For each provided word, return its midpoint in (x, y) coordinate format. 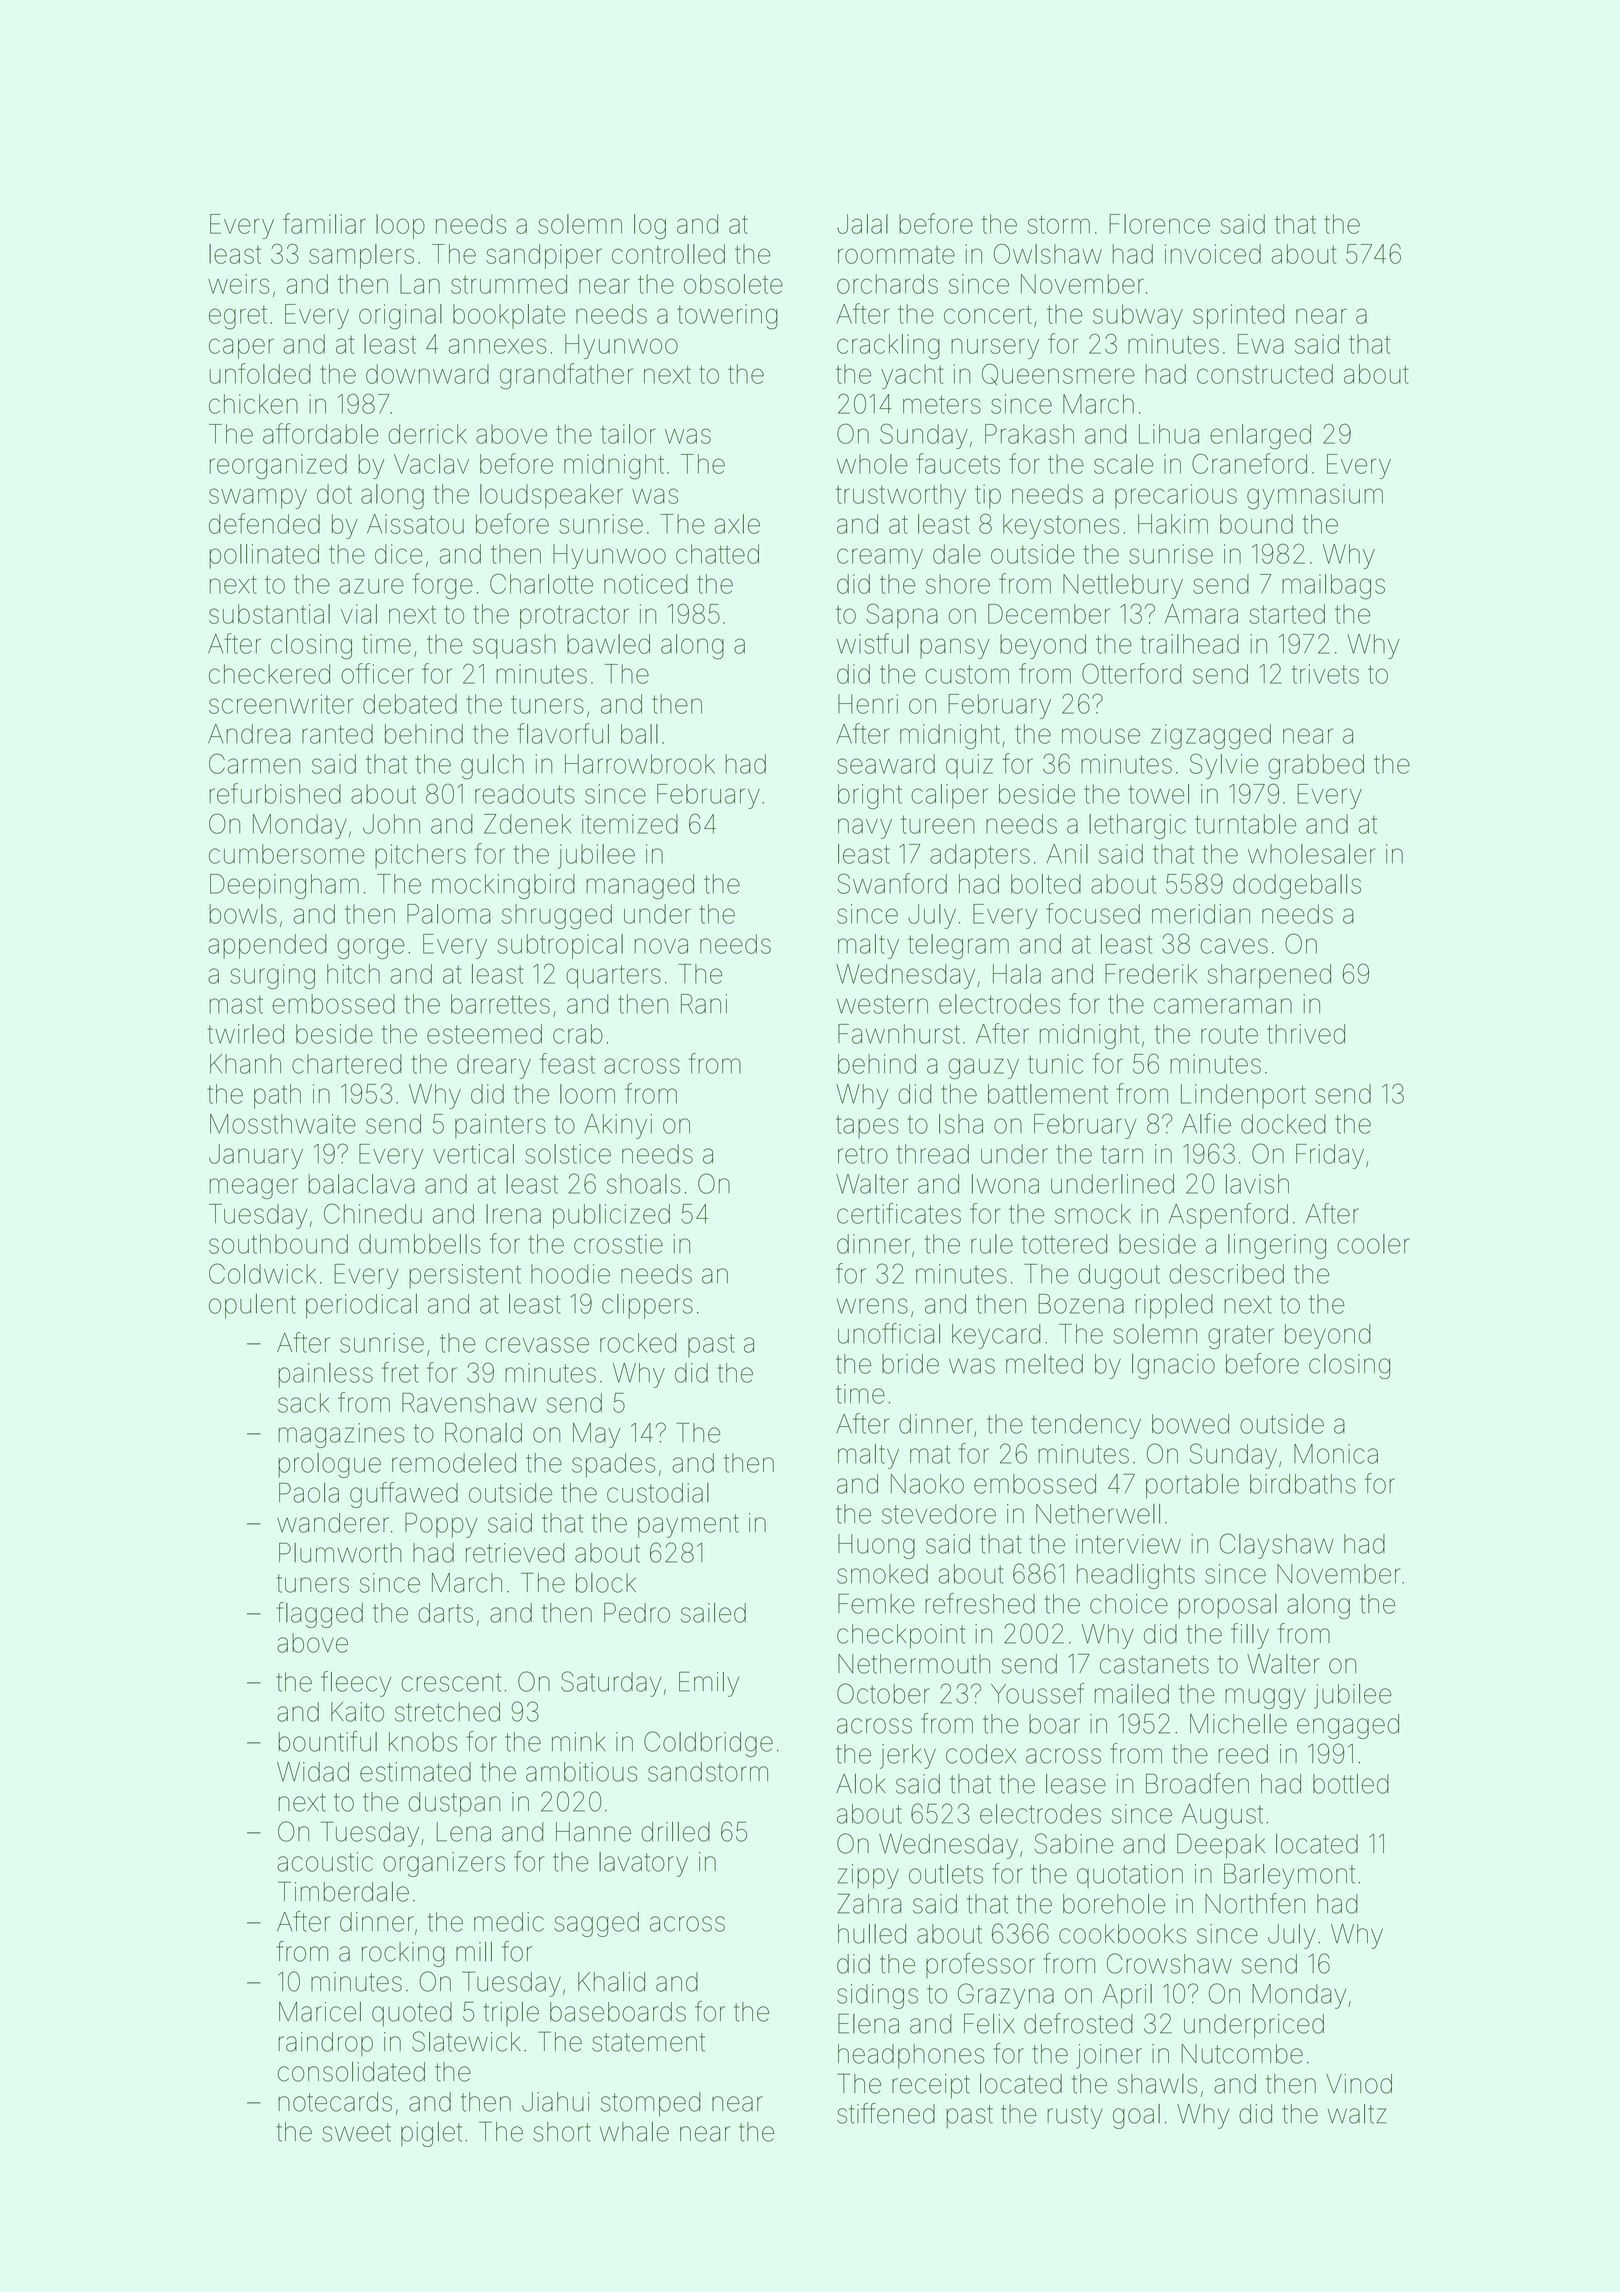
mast (236, 1004)
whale (634, 2132)
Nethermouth (914, 1664)
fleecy (356, 1684)
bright (870, 796)
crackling (888, 347)
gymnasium (1315, 497)
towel (1159, 794)
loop (400, 226)
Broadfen (1197, 1783)
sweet (356, 2132)
